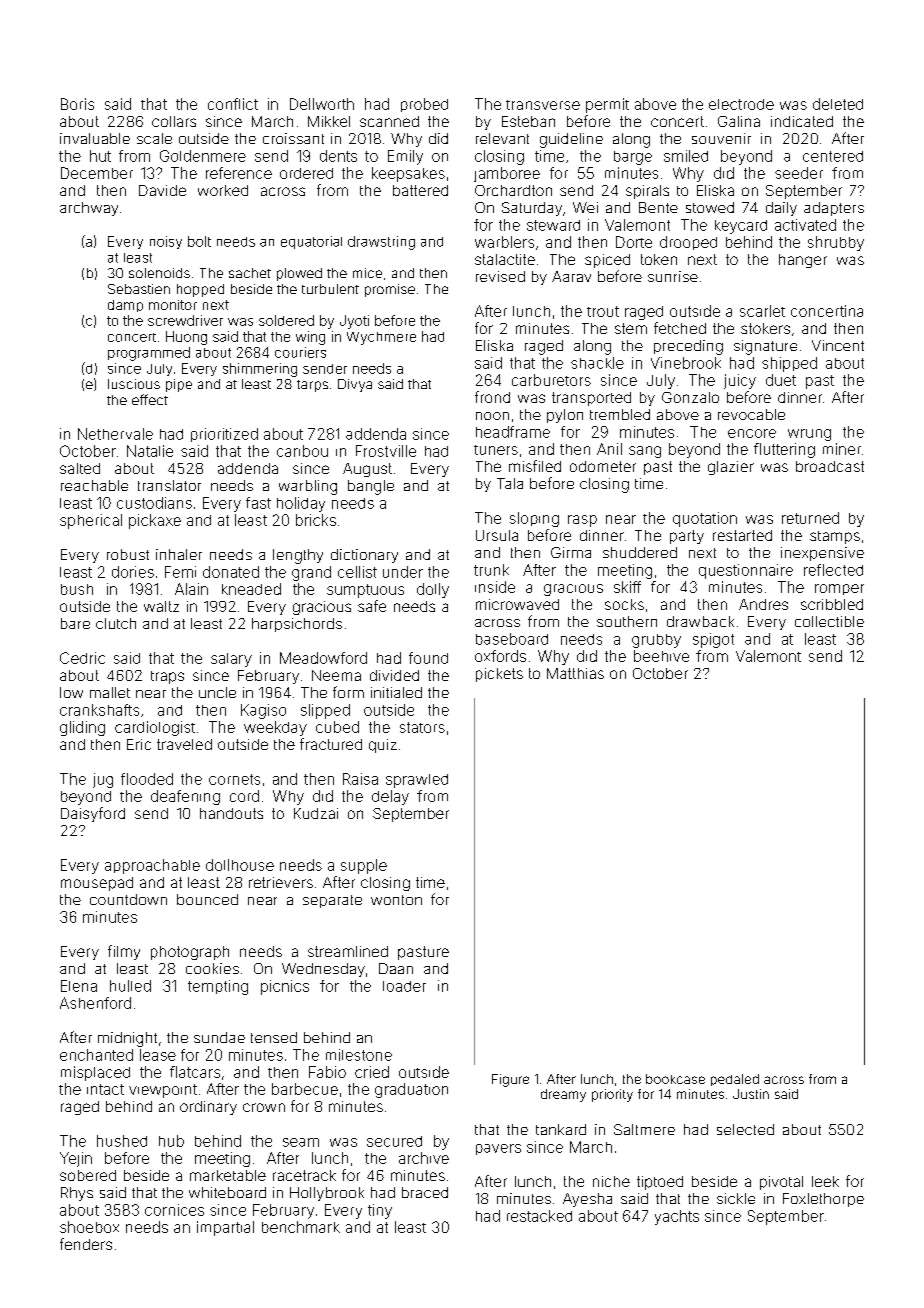 This screenshot has width=924, height=1308. Describe the element at coordinates (322, 104) in the screenshot. I see `Dellworth` at that location.
